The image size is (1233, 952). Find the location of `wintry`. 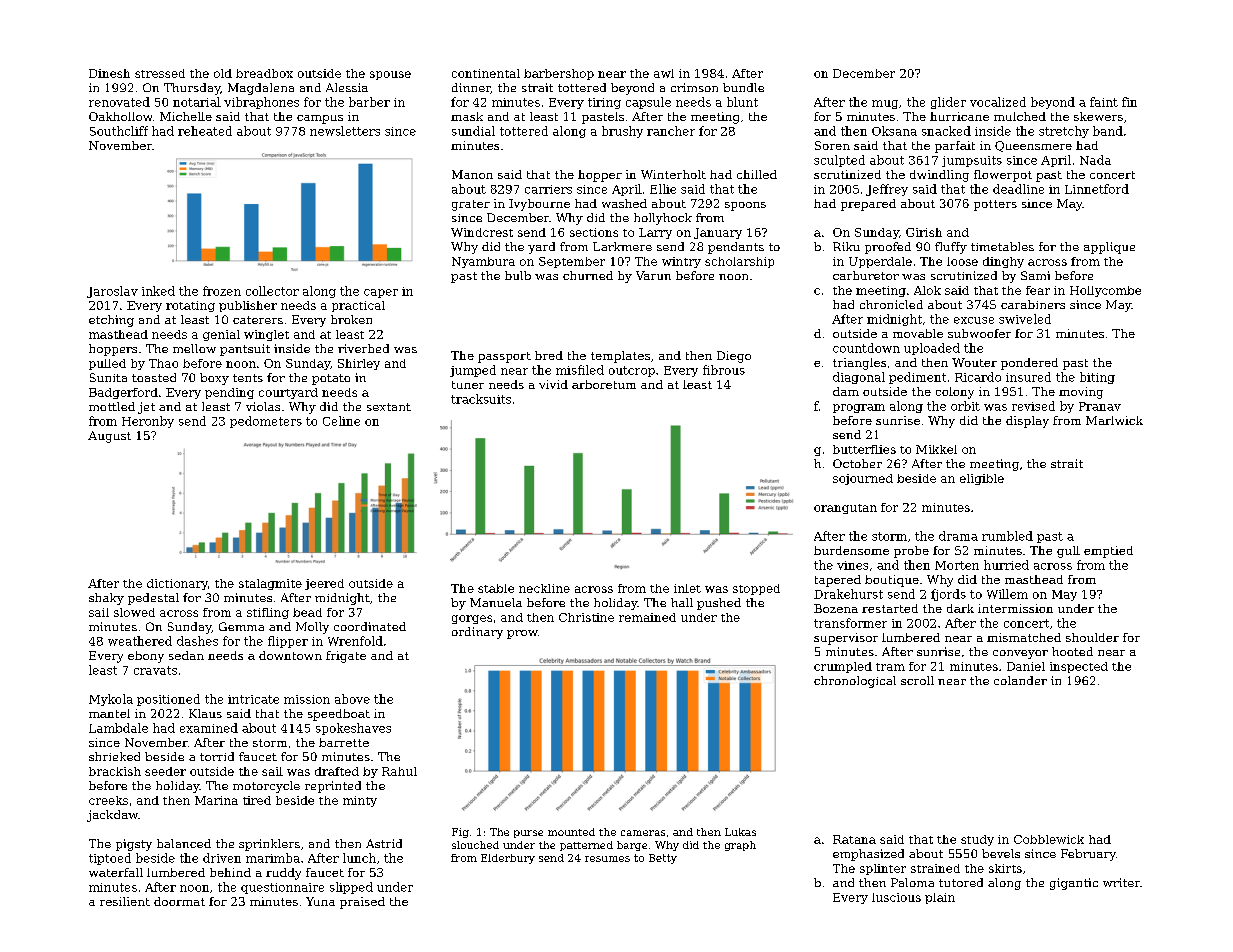

wintry is located at coordinates (681, 262).
